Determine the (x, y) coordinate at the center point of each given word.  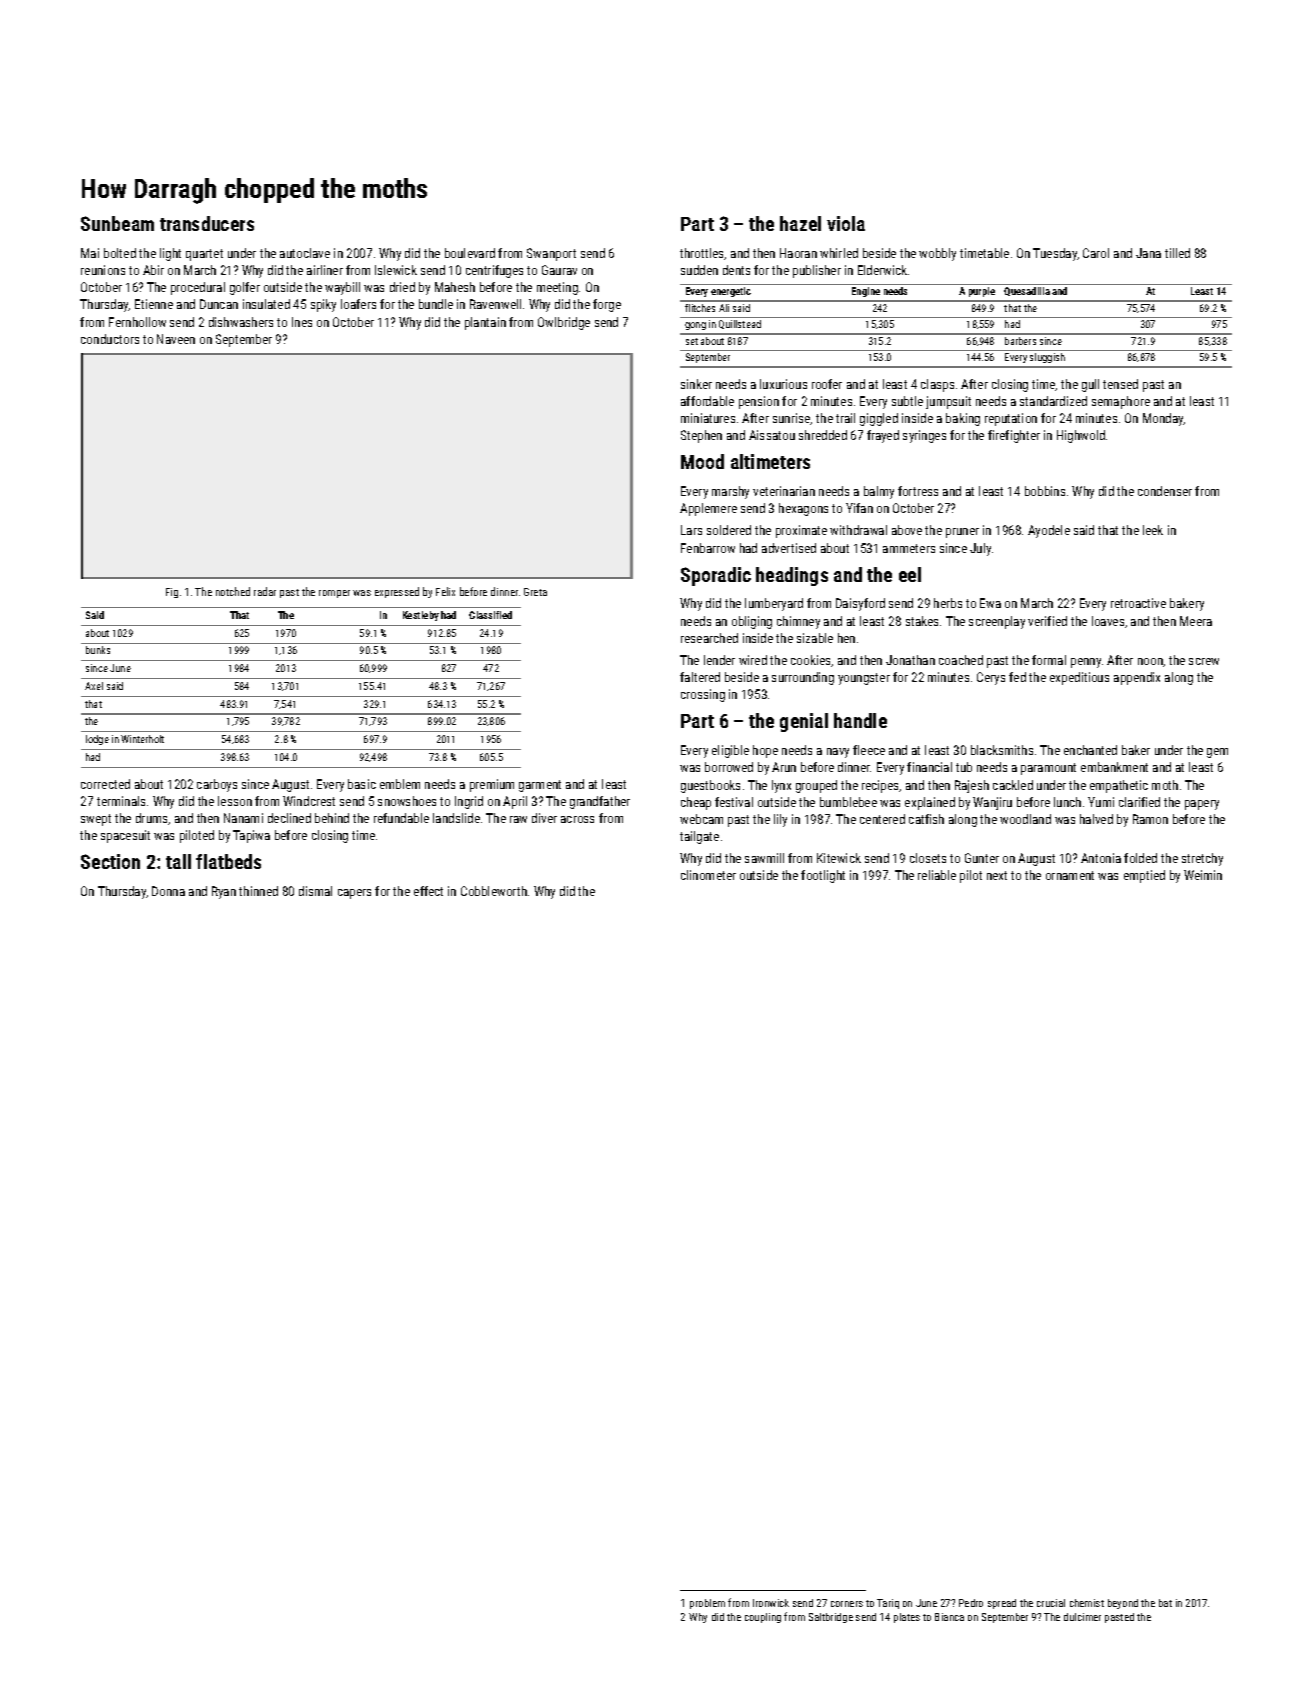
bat (1165, 1603)
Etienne (154, 304)
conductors (110, 339)
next (997, 875)
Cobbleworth (494, 891)
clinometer (708, 875)
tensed (1120, 384)
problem (707, 1604)
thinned (258, 891)
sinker (696, 384)
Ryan (224, 892)
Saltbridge (831, 1618)
